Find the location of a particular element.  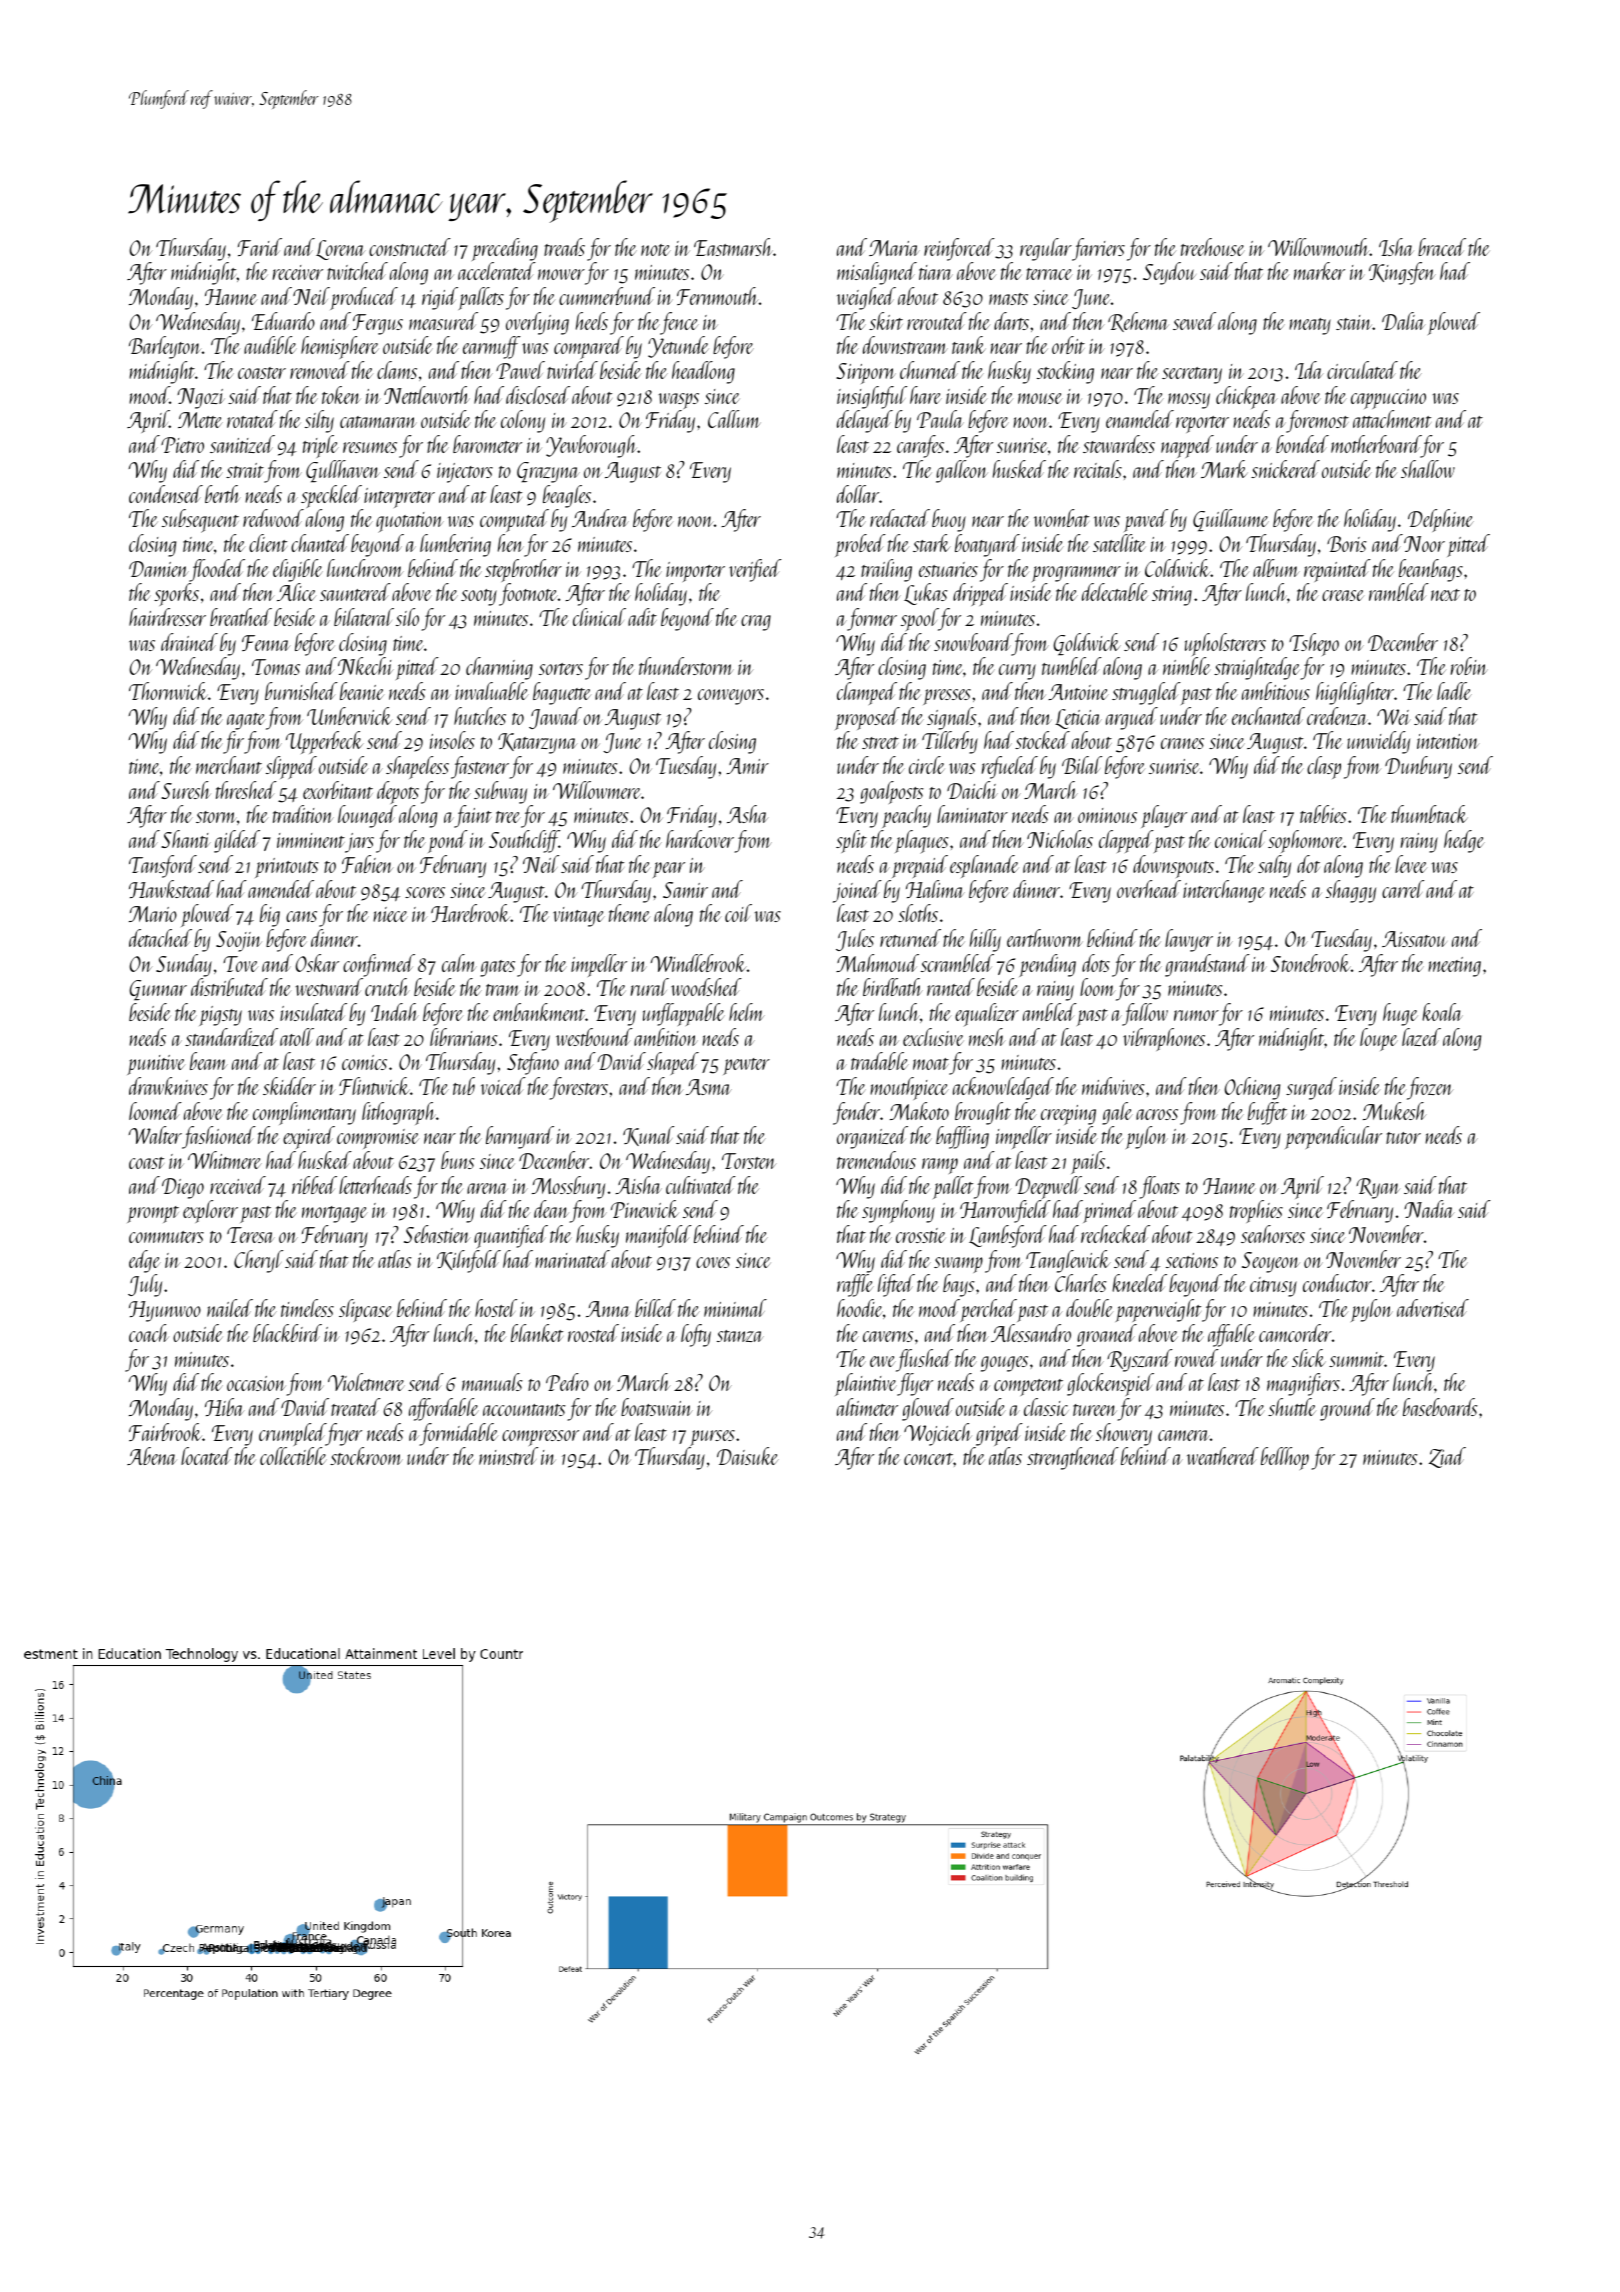

Harrowfield is located at coordinates (1005, 1211).
